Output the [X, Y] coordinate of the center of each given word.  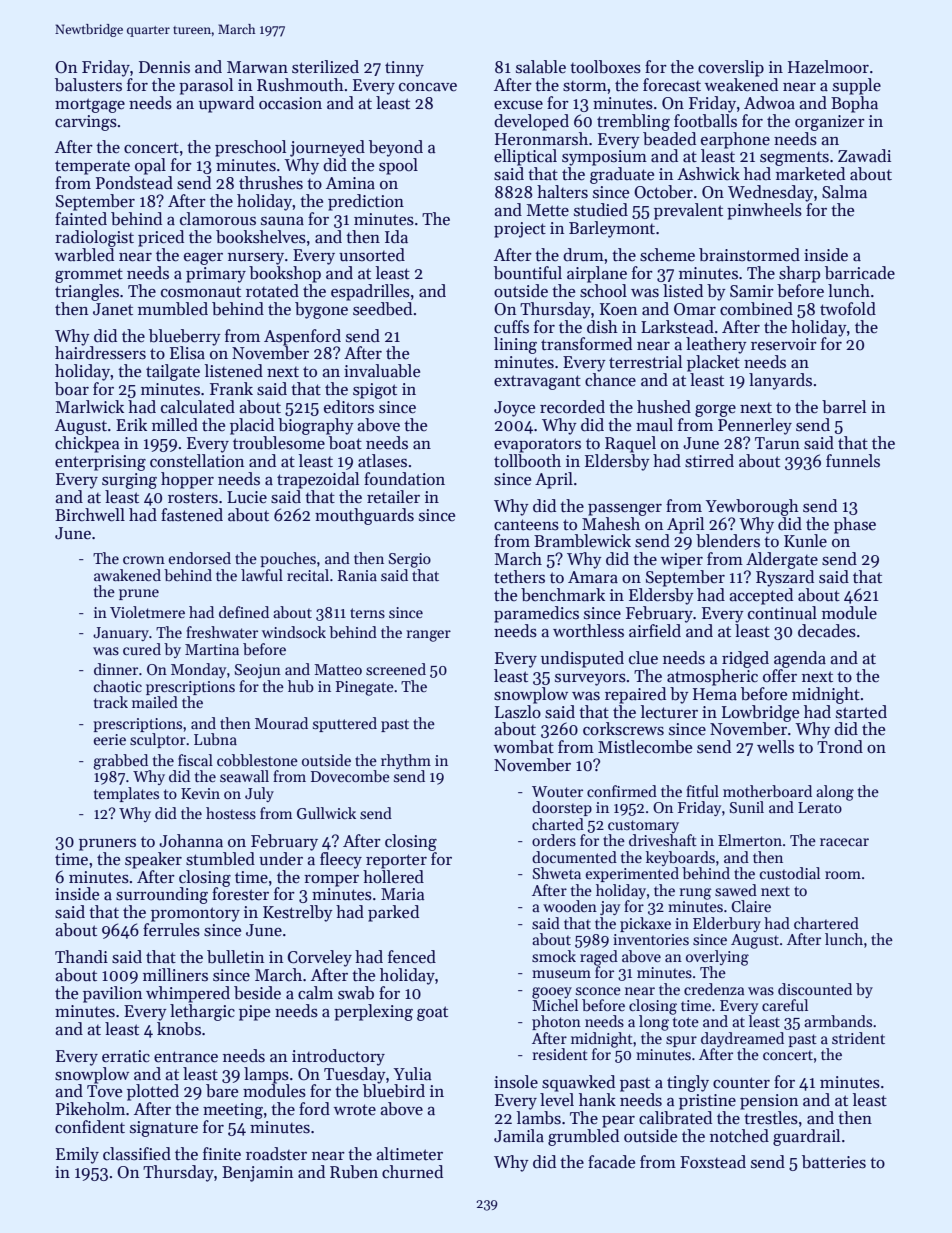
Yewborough [752, 507]
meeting [233, 1111]
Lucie [247, 497]
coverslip [731, 68]
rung [695, 894]
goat [432, 1013]
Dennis [164, 67]
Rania [357, 575]
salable [541, 67]
